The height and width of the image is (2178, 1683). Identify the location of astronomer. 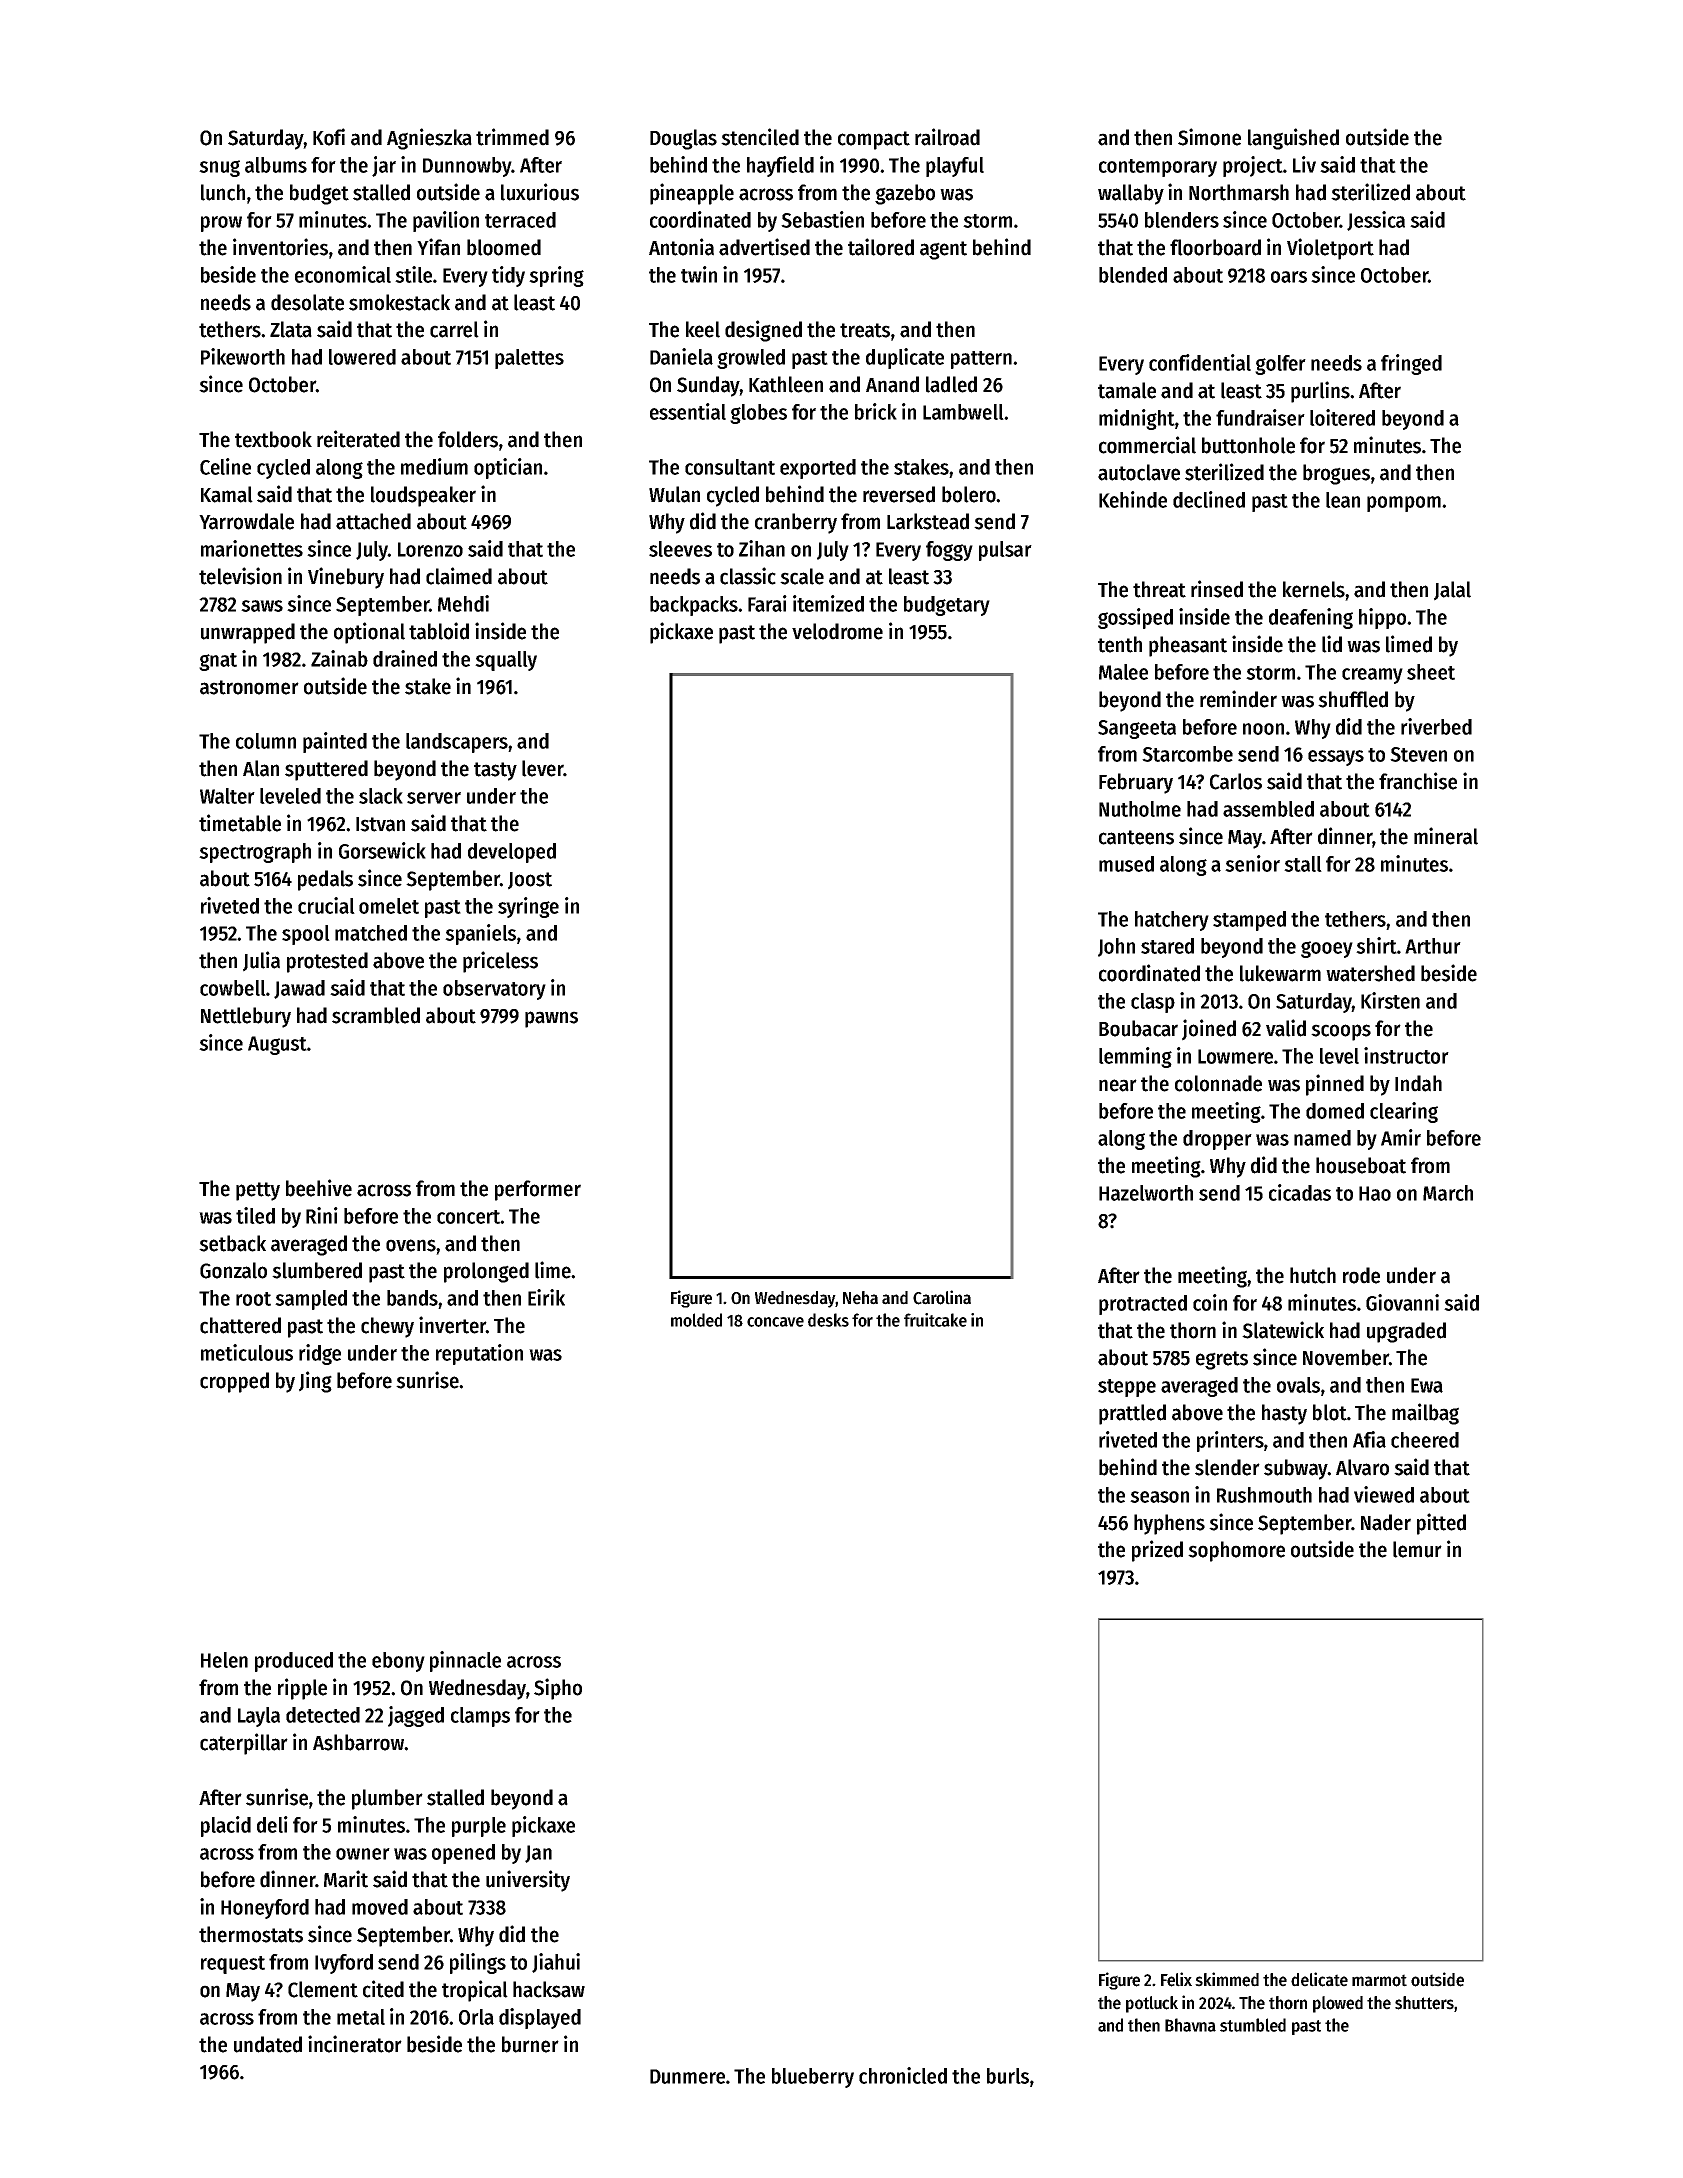
(249, 687).
